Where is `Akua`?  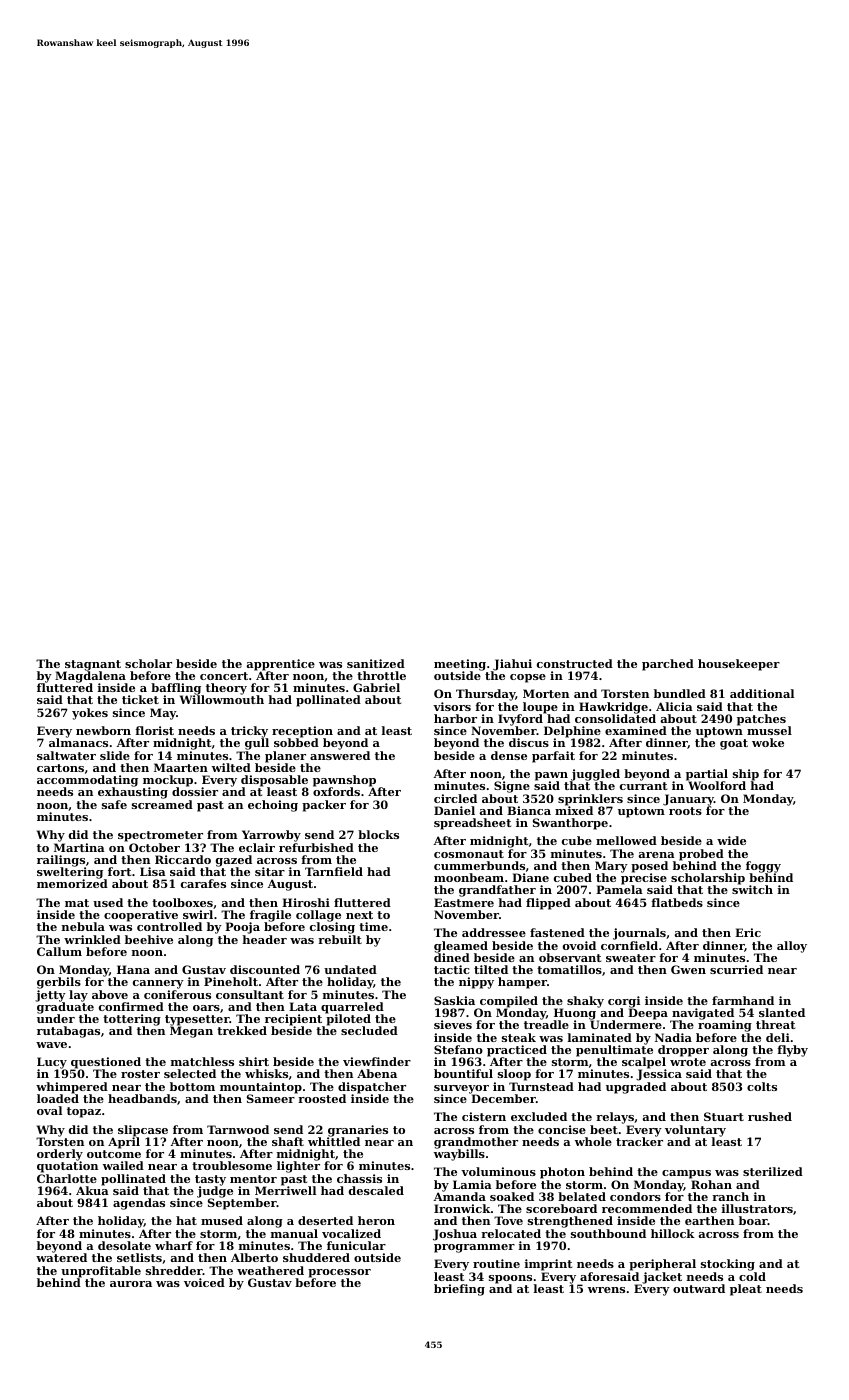 Akua is located at coordinates (92, 1190).
